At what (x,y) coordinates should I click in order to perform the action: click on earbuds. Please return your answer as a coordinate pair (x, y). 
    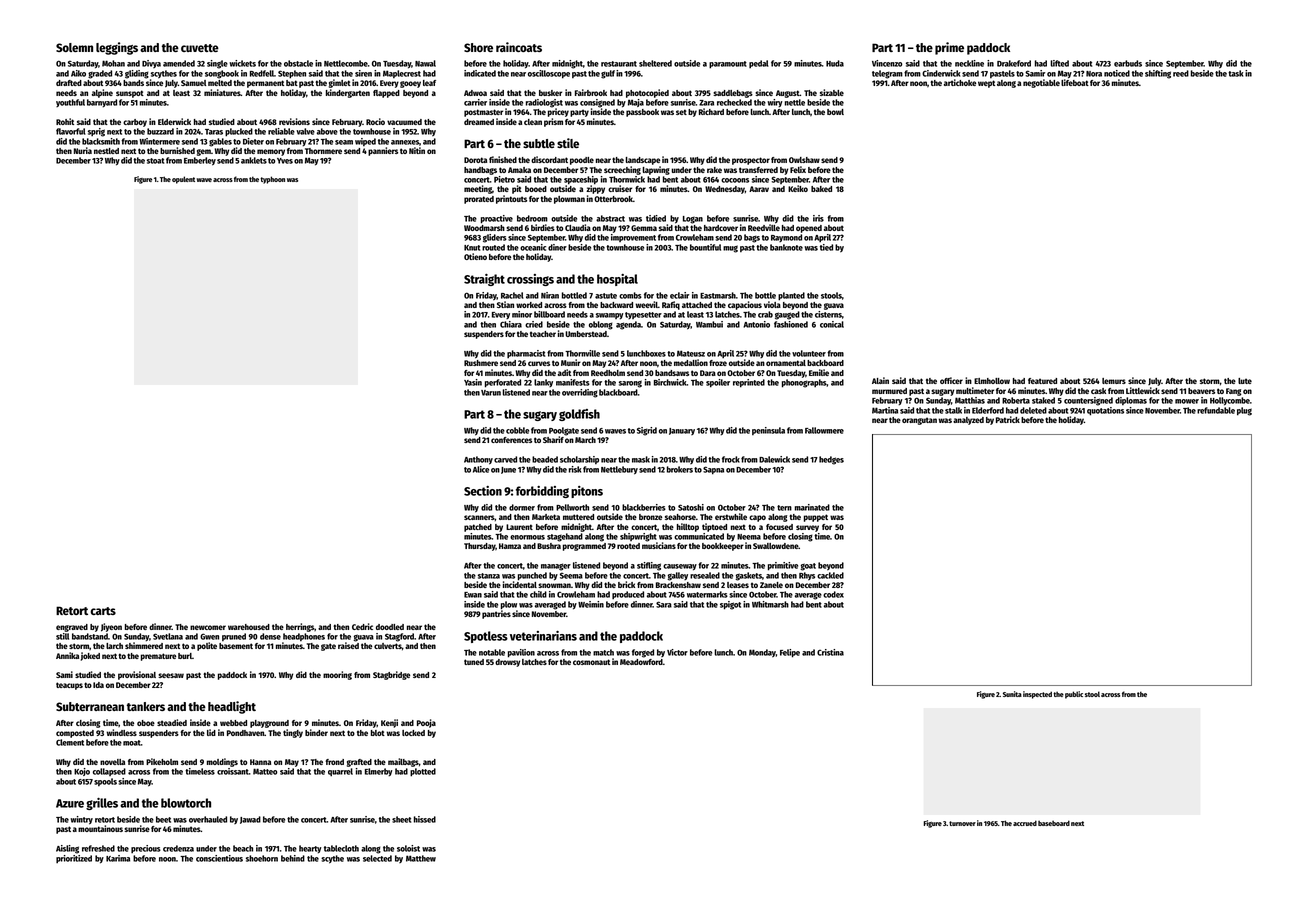
    Looking at the image, I should click on (1128, 63).
